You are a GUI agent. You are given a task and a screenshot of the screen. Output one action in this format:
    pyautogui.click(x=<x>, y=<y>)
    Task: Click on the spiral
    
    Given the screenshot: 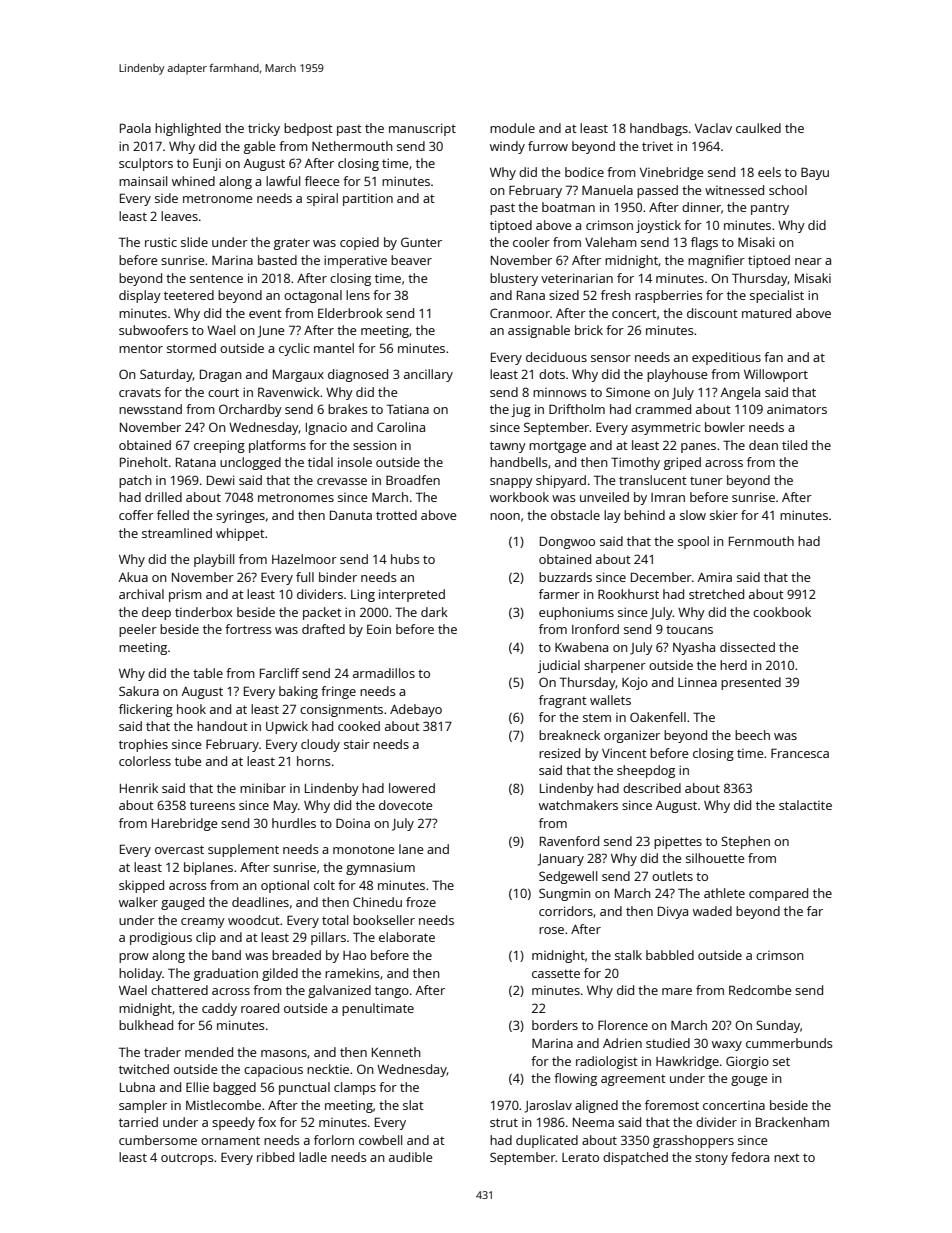 What is the action you would take?
    pyautogui.click(x=322, y=199)
